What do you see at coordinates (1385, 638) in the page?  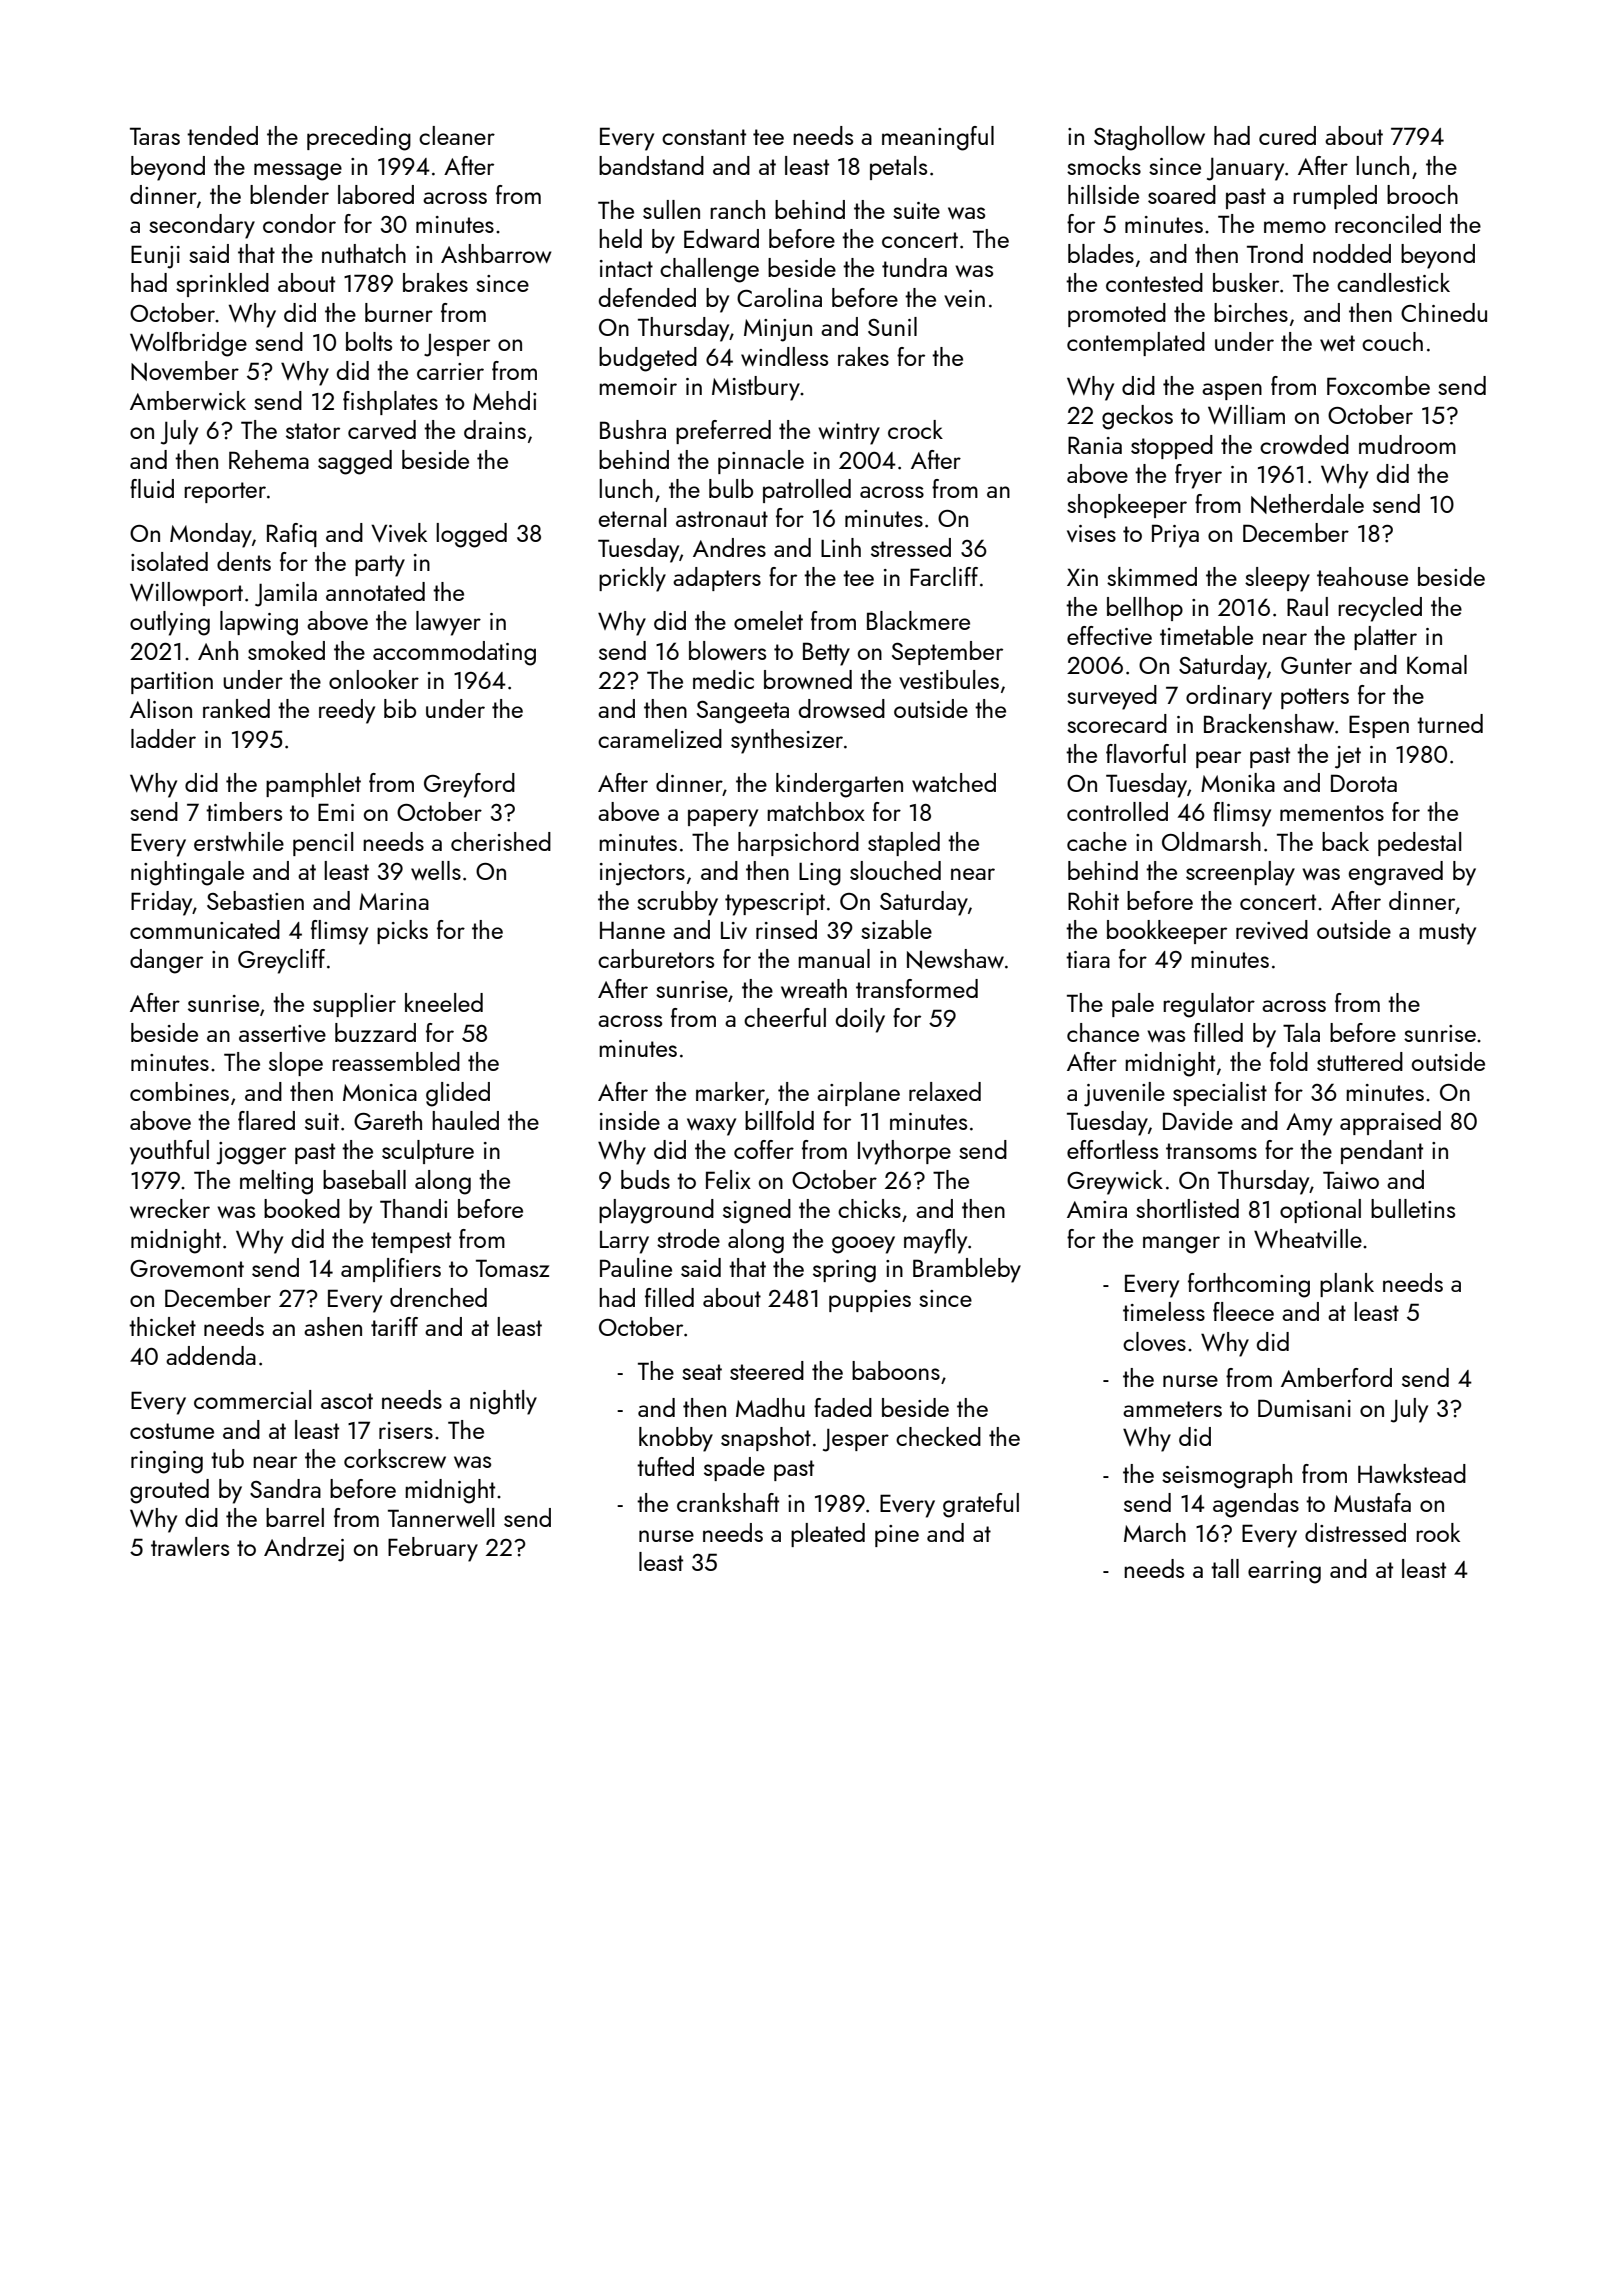 I see `platter` at bounding box center [1385, 638].
